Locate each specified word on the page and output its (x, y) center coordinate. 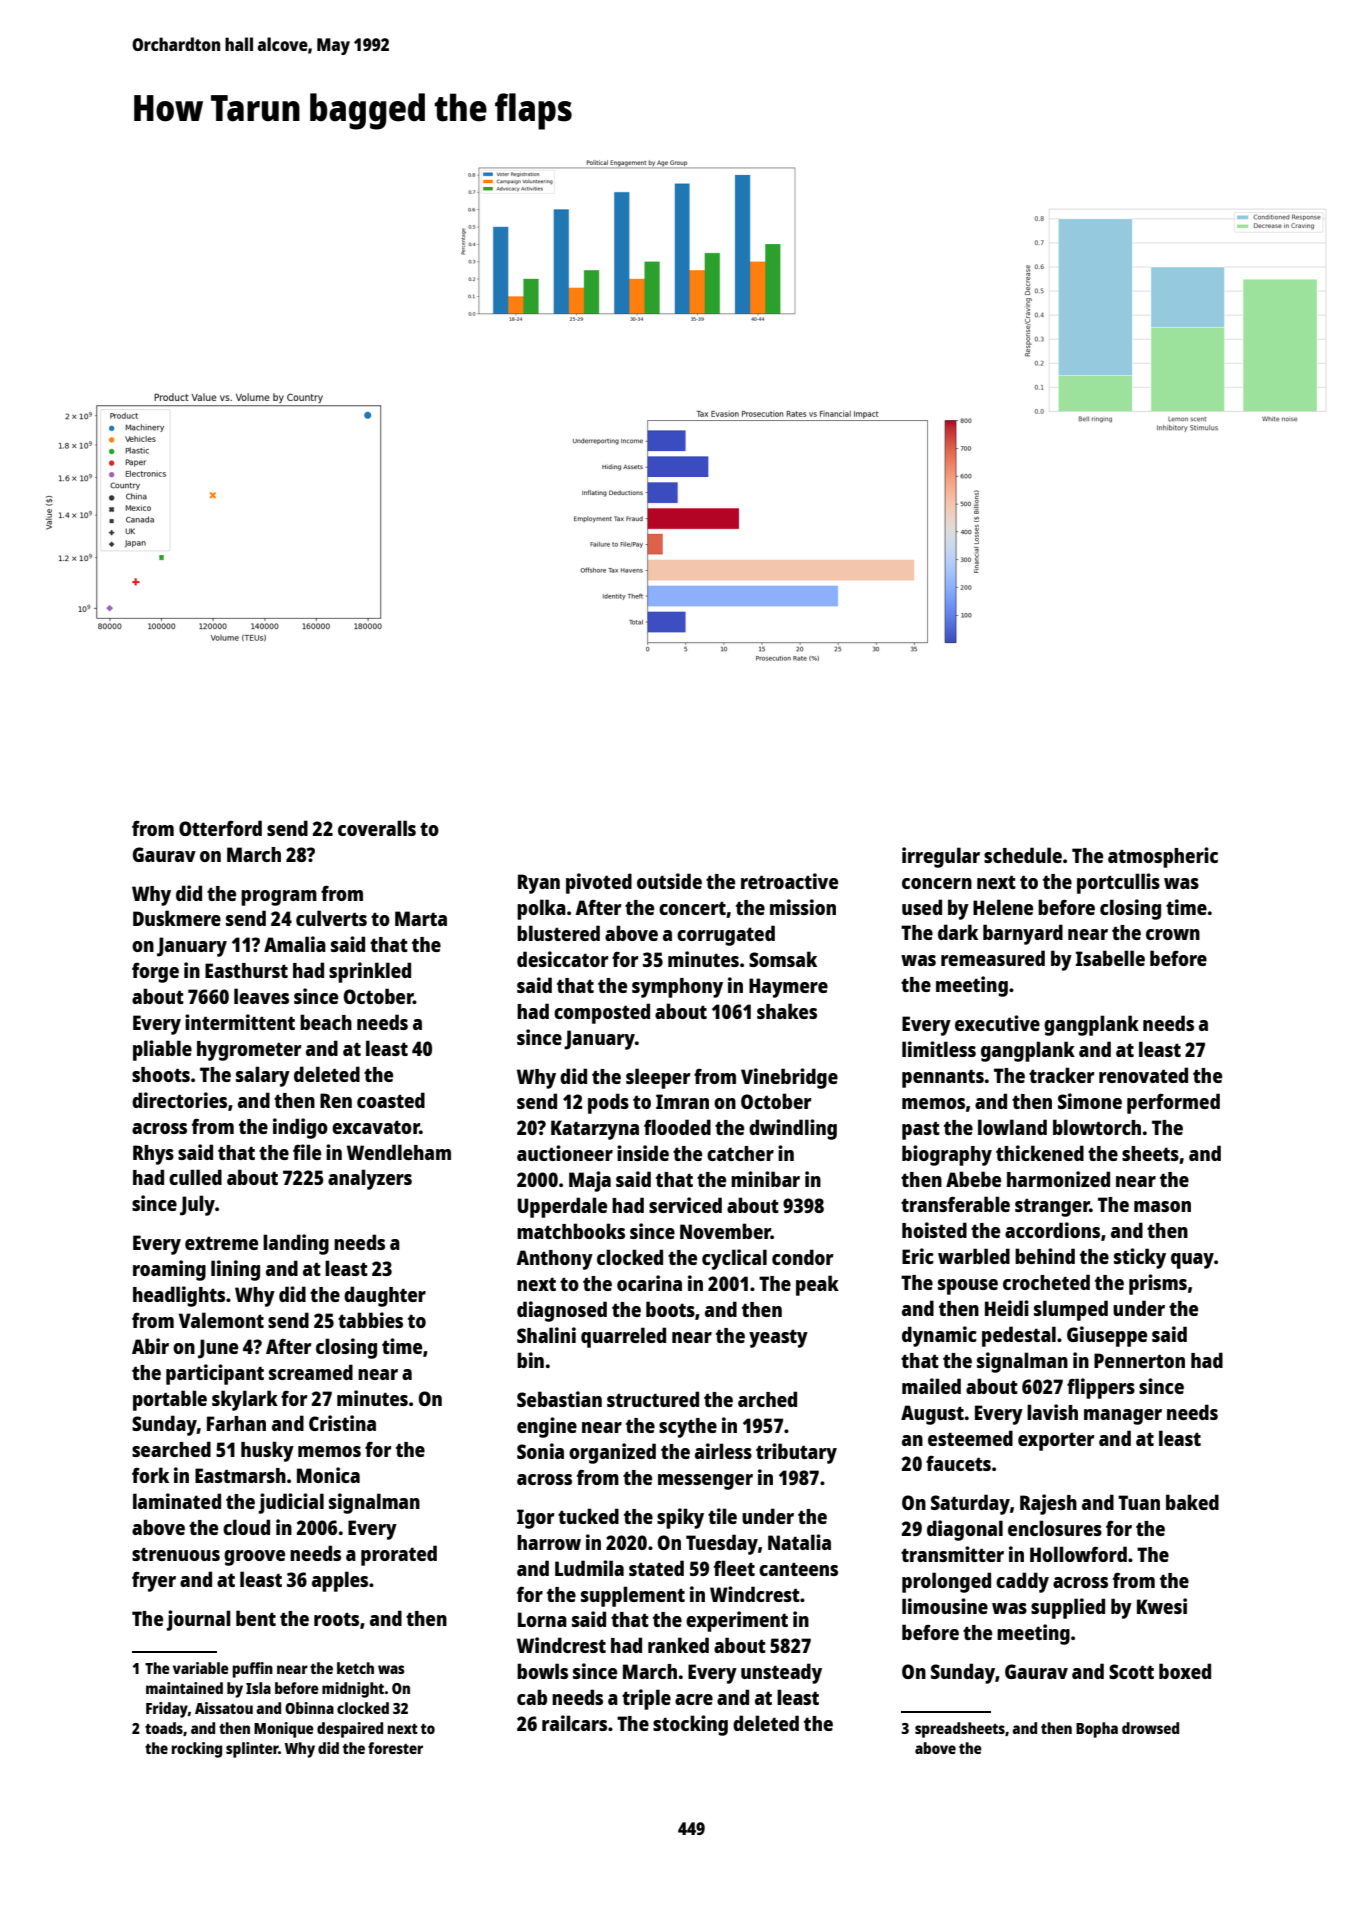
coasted (391, 1100)
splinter (252, 1750)
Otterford (220, 828)
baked (1192, 1502)
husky (267, 1451)
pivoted (599, 883)
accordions (1052, 1230)
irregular (941, 857)
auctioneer (565, 1153)
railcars (574, 1723)
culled (195, 1177)
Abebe (973, 1179)
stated (656, 1568)
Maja (590, 1181)
